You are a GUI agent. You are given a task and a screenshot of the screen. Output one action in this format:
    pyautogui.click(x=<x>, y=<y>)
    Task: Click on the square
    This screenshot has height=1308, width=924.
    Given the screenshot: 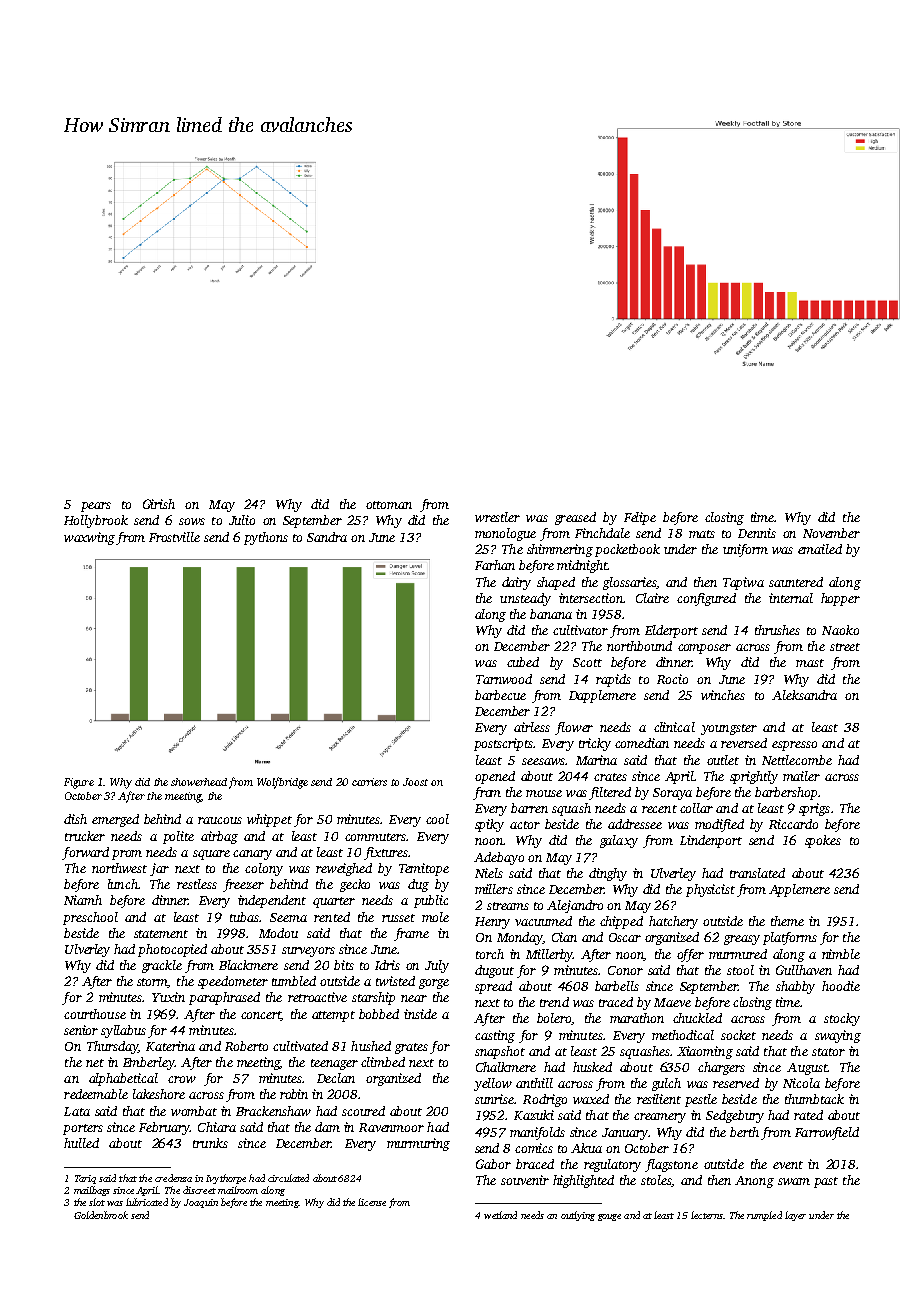 What is the action you would take?
    pyautogui.click(x=211, y=855)
